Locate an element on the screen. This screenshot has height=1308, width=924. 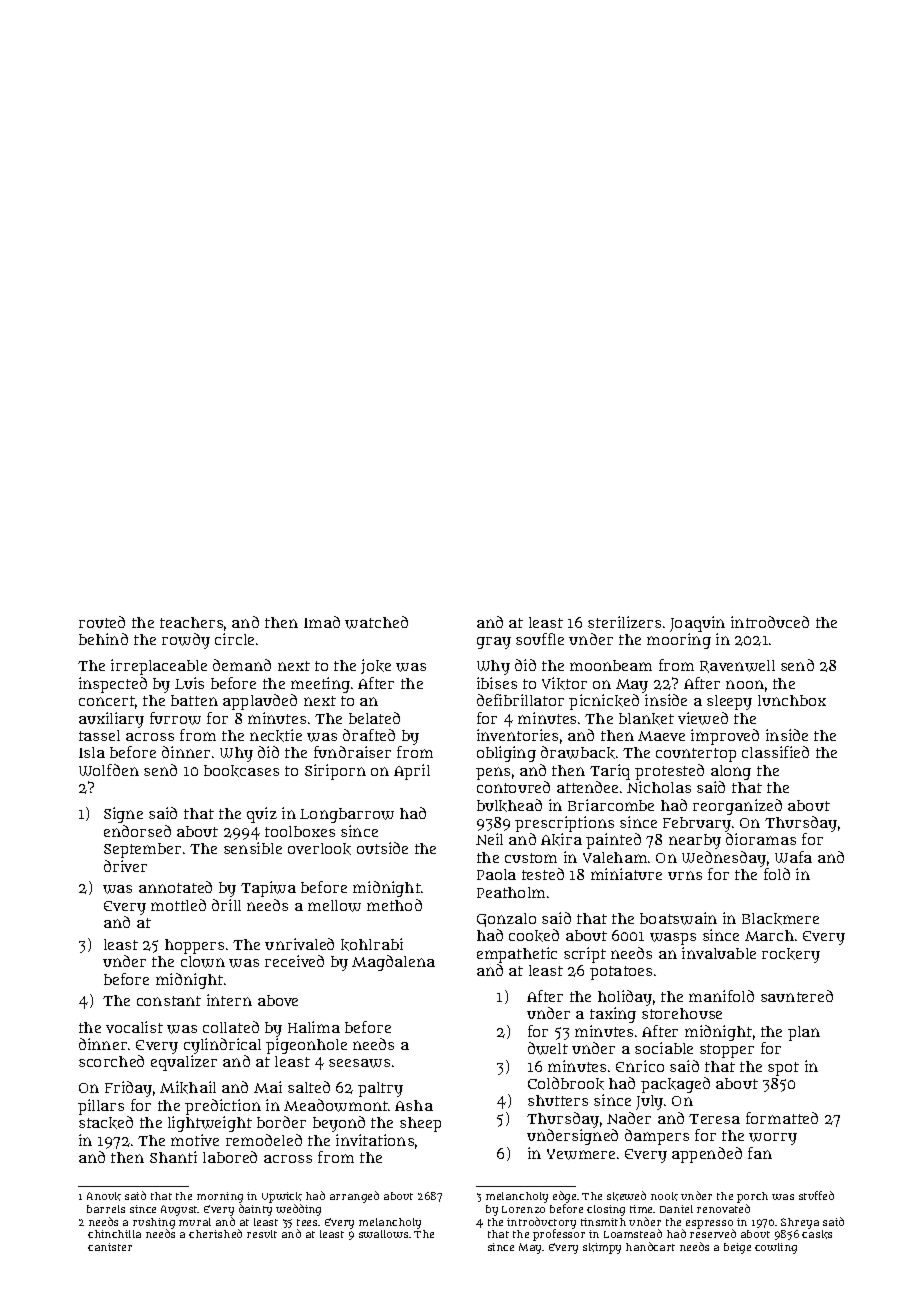
driver is located at coordinates (125, 866).
